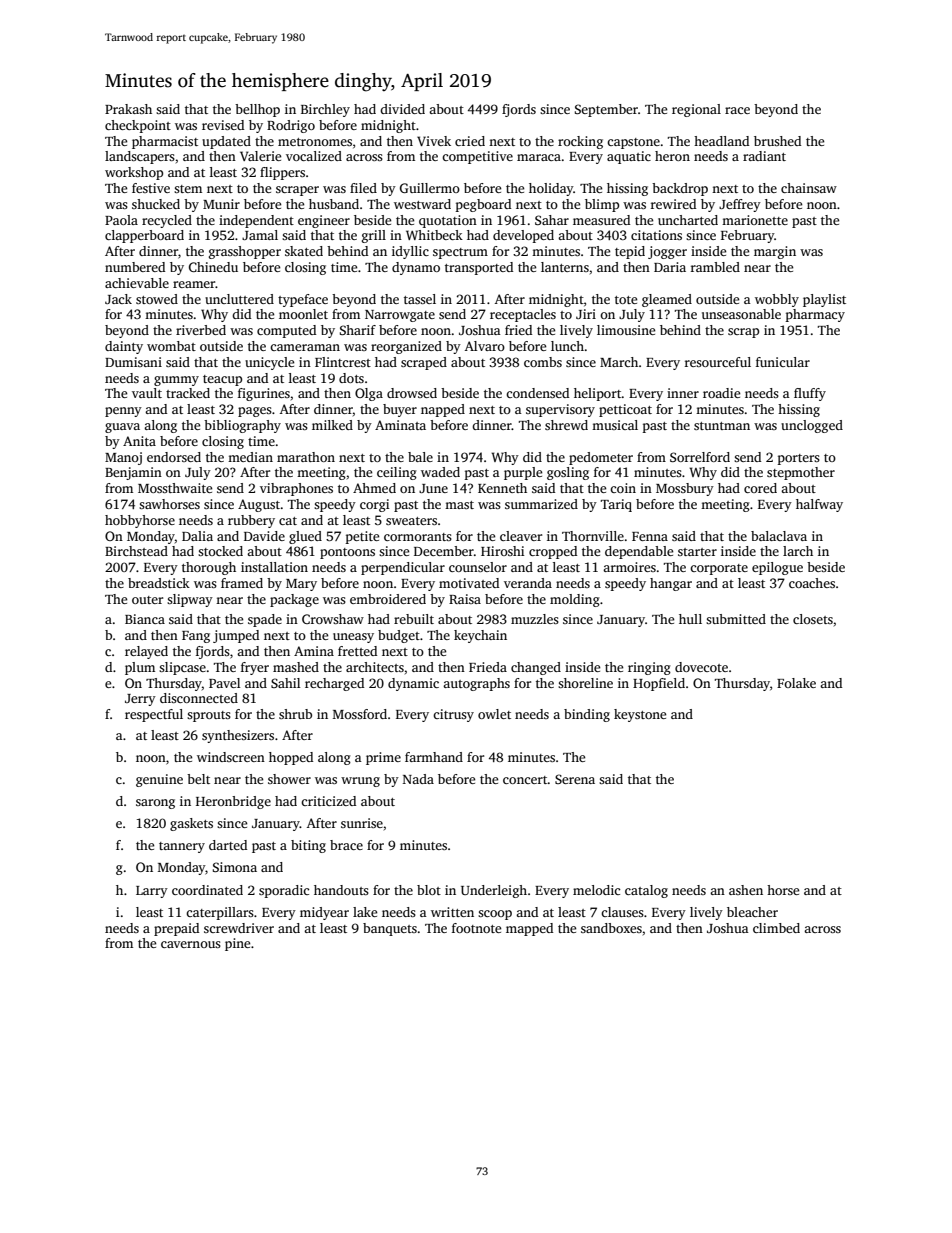 This screenshot has height=1233, width=952. I want to click on banquets, so click(390, 929).
